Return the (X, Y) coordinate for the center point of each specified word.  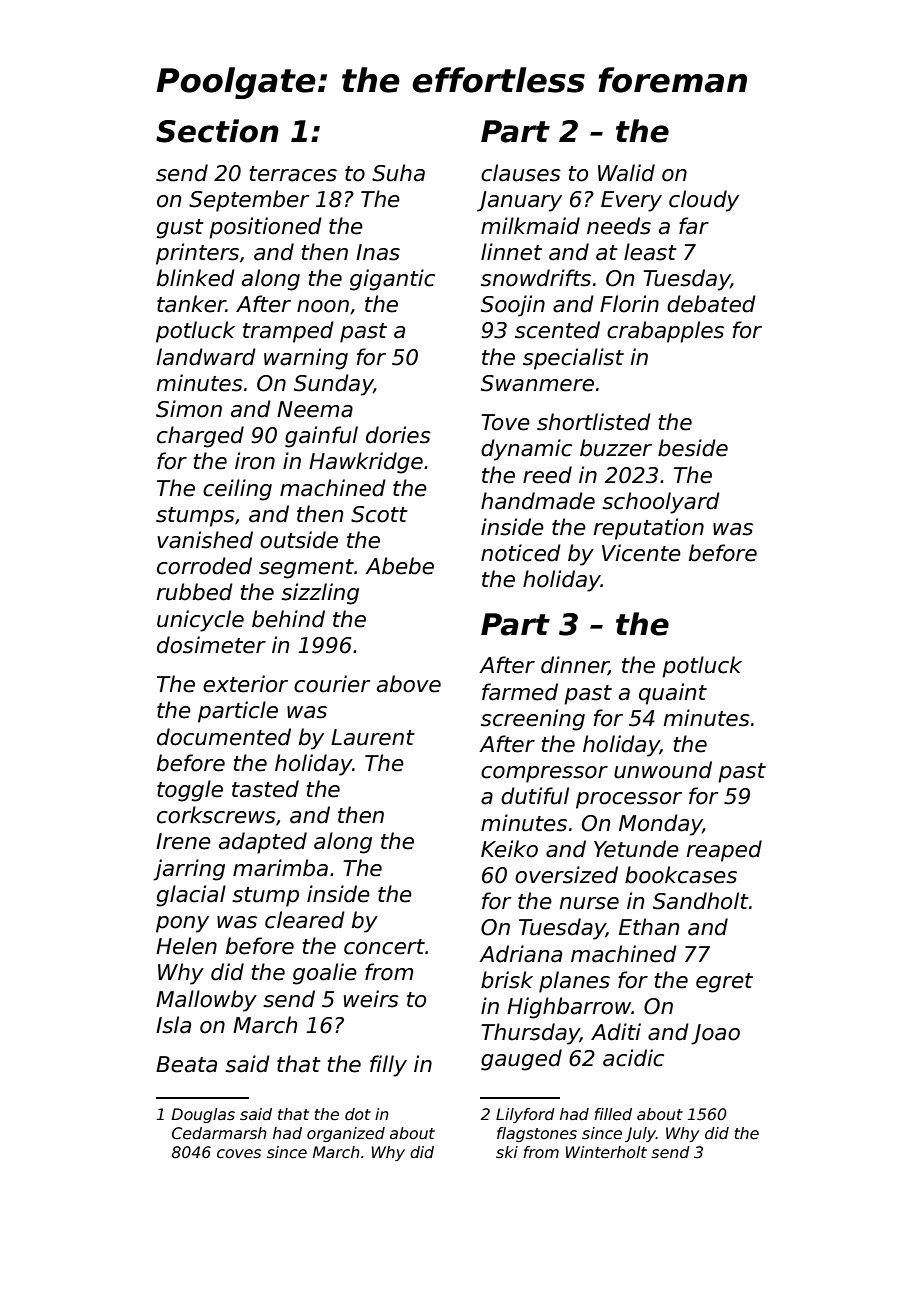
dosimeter (211, 645)
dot (358, 1114)
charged (200, 437)
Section (217, 131)
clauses (521, 173)
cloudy (704, 201)
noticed (521, 553)
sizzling (320, 594)
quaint (673, 694)
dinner (575, 666)
